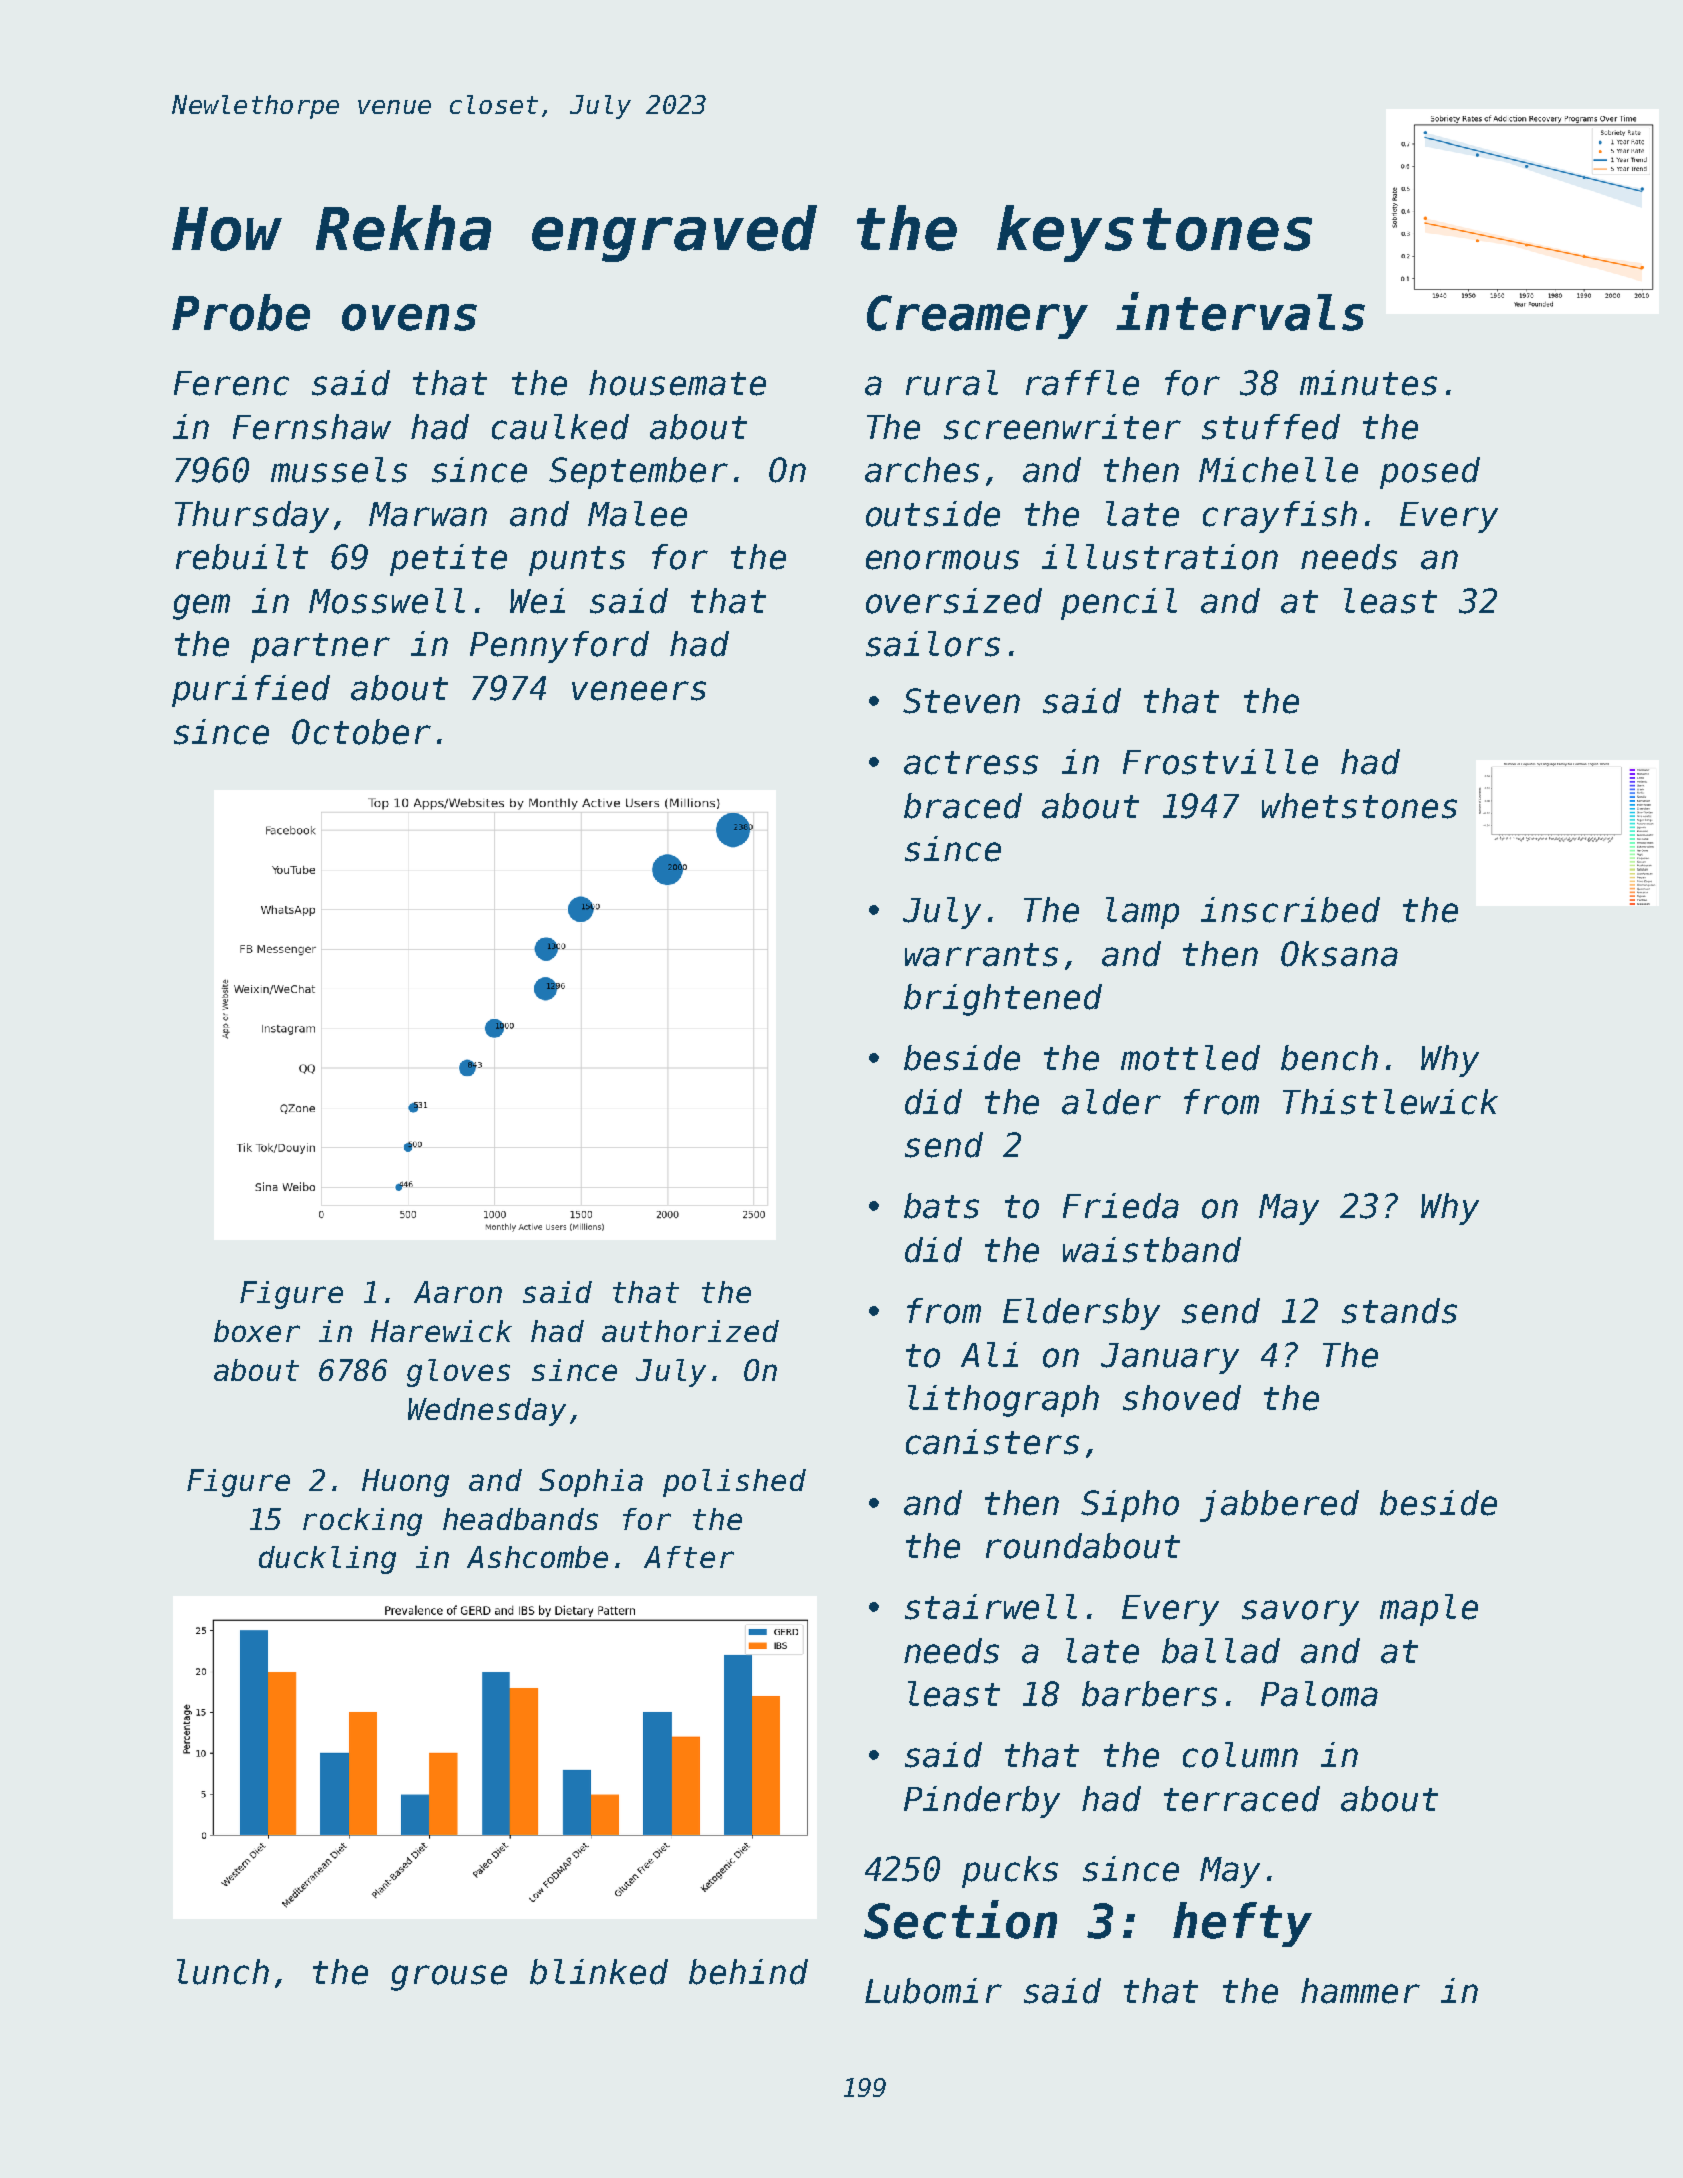 This image has height=2178, width=1683. What do you see at coordinates (1319, 1694) in the image?
I see `Paloma` at bounding box center [1319, 1694].
